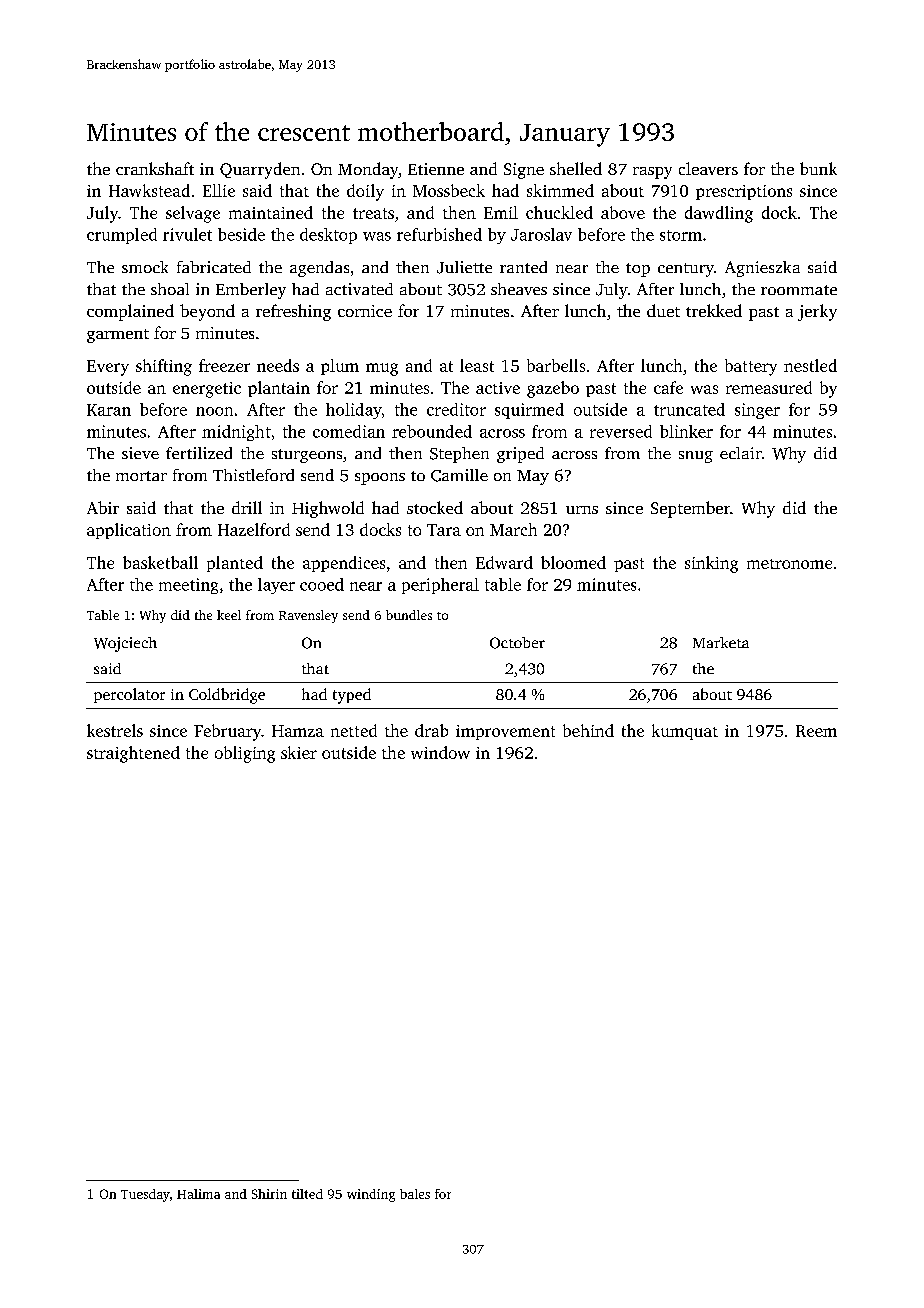 Image resolution: width=924 pixels, height=1308 pixels. I want to click on Monday, so click(368, 170).
